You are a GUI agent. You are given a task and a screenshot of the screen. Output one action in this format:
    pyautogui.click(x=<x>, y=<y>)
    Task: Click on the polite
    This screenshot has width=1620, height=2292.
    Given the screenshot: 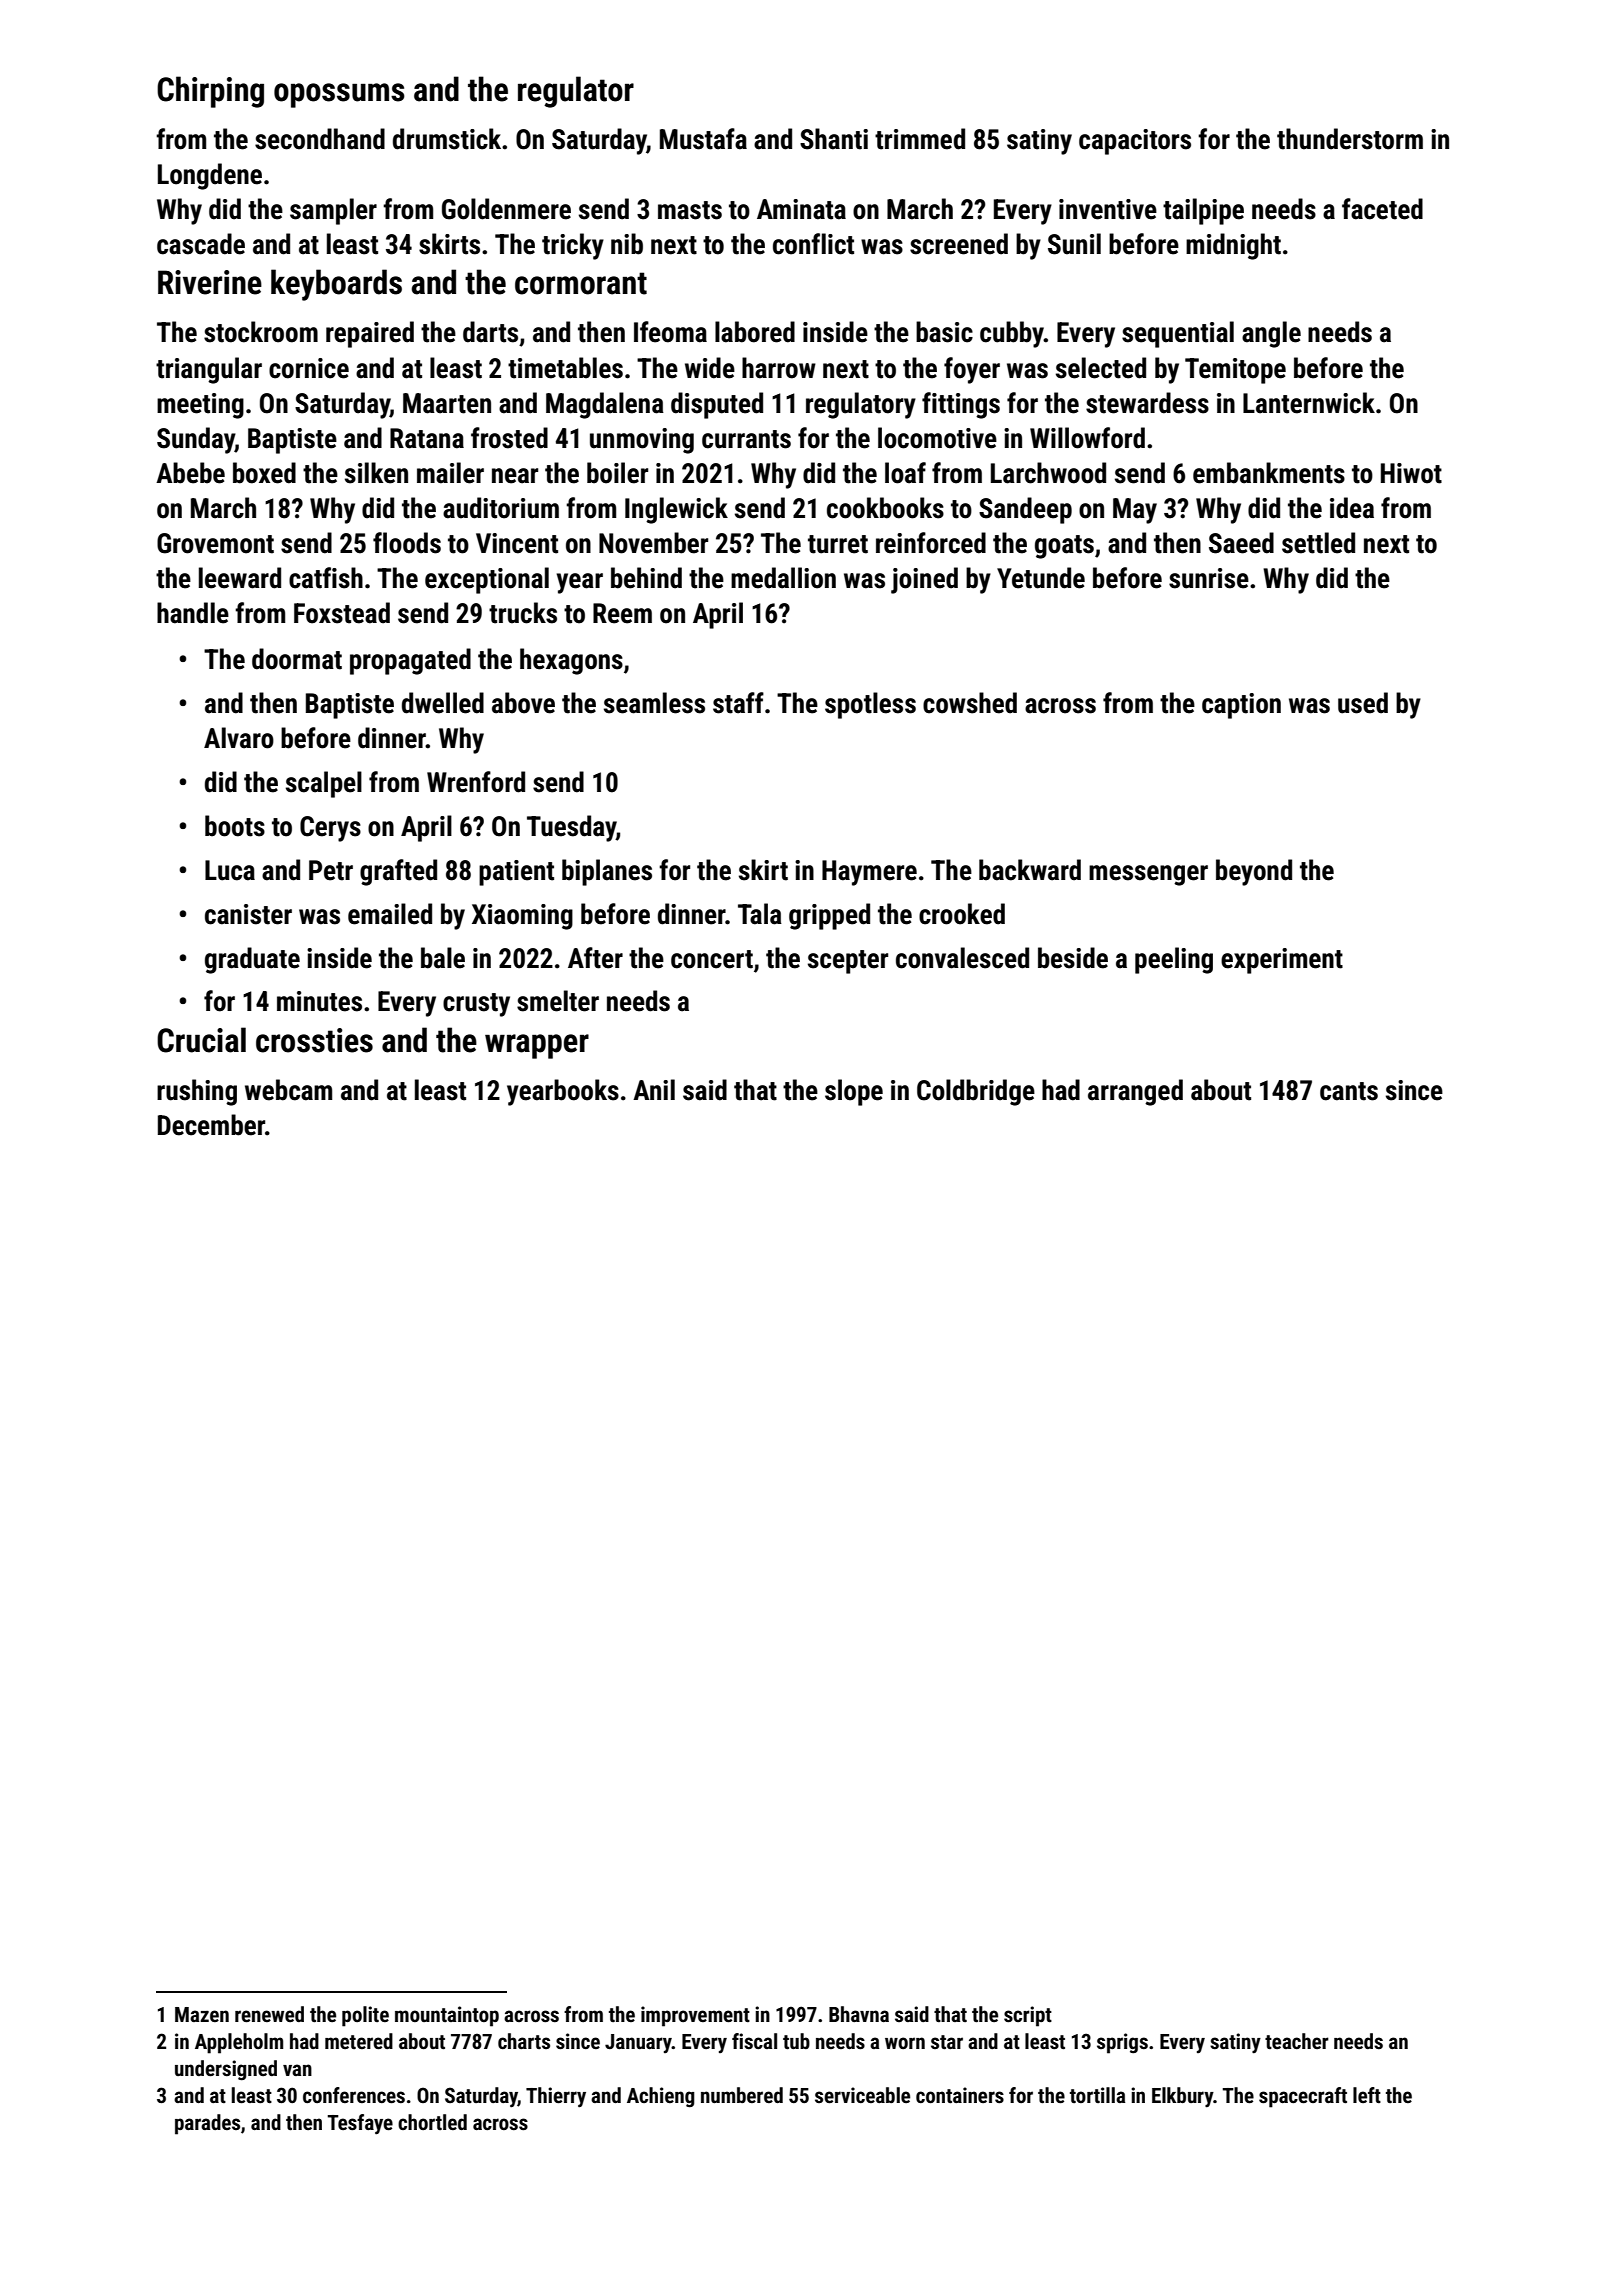 What is the action you would take?
    pyautogui.click(x=365, y=2016)
